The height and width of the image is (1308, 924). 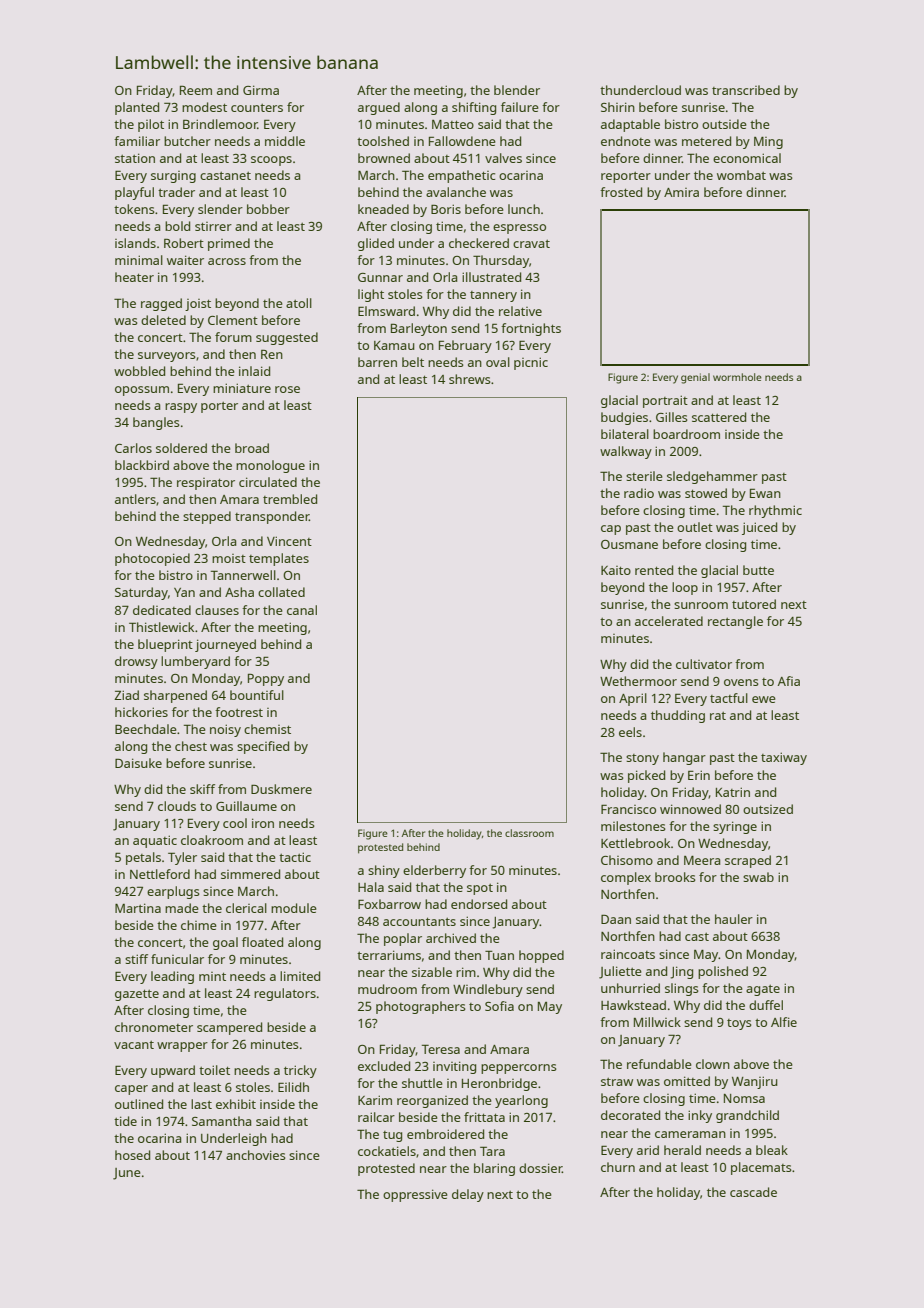 What do you see at coordinates (746, 90) in the image?
I see `transcribed` at bounding box center [746, 90].
